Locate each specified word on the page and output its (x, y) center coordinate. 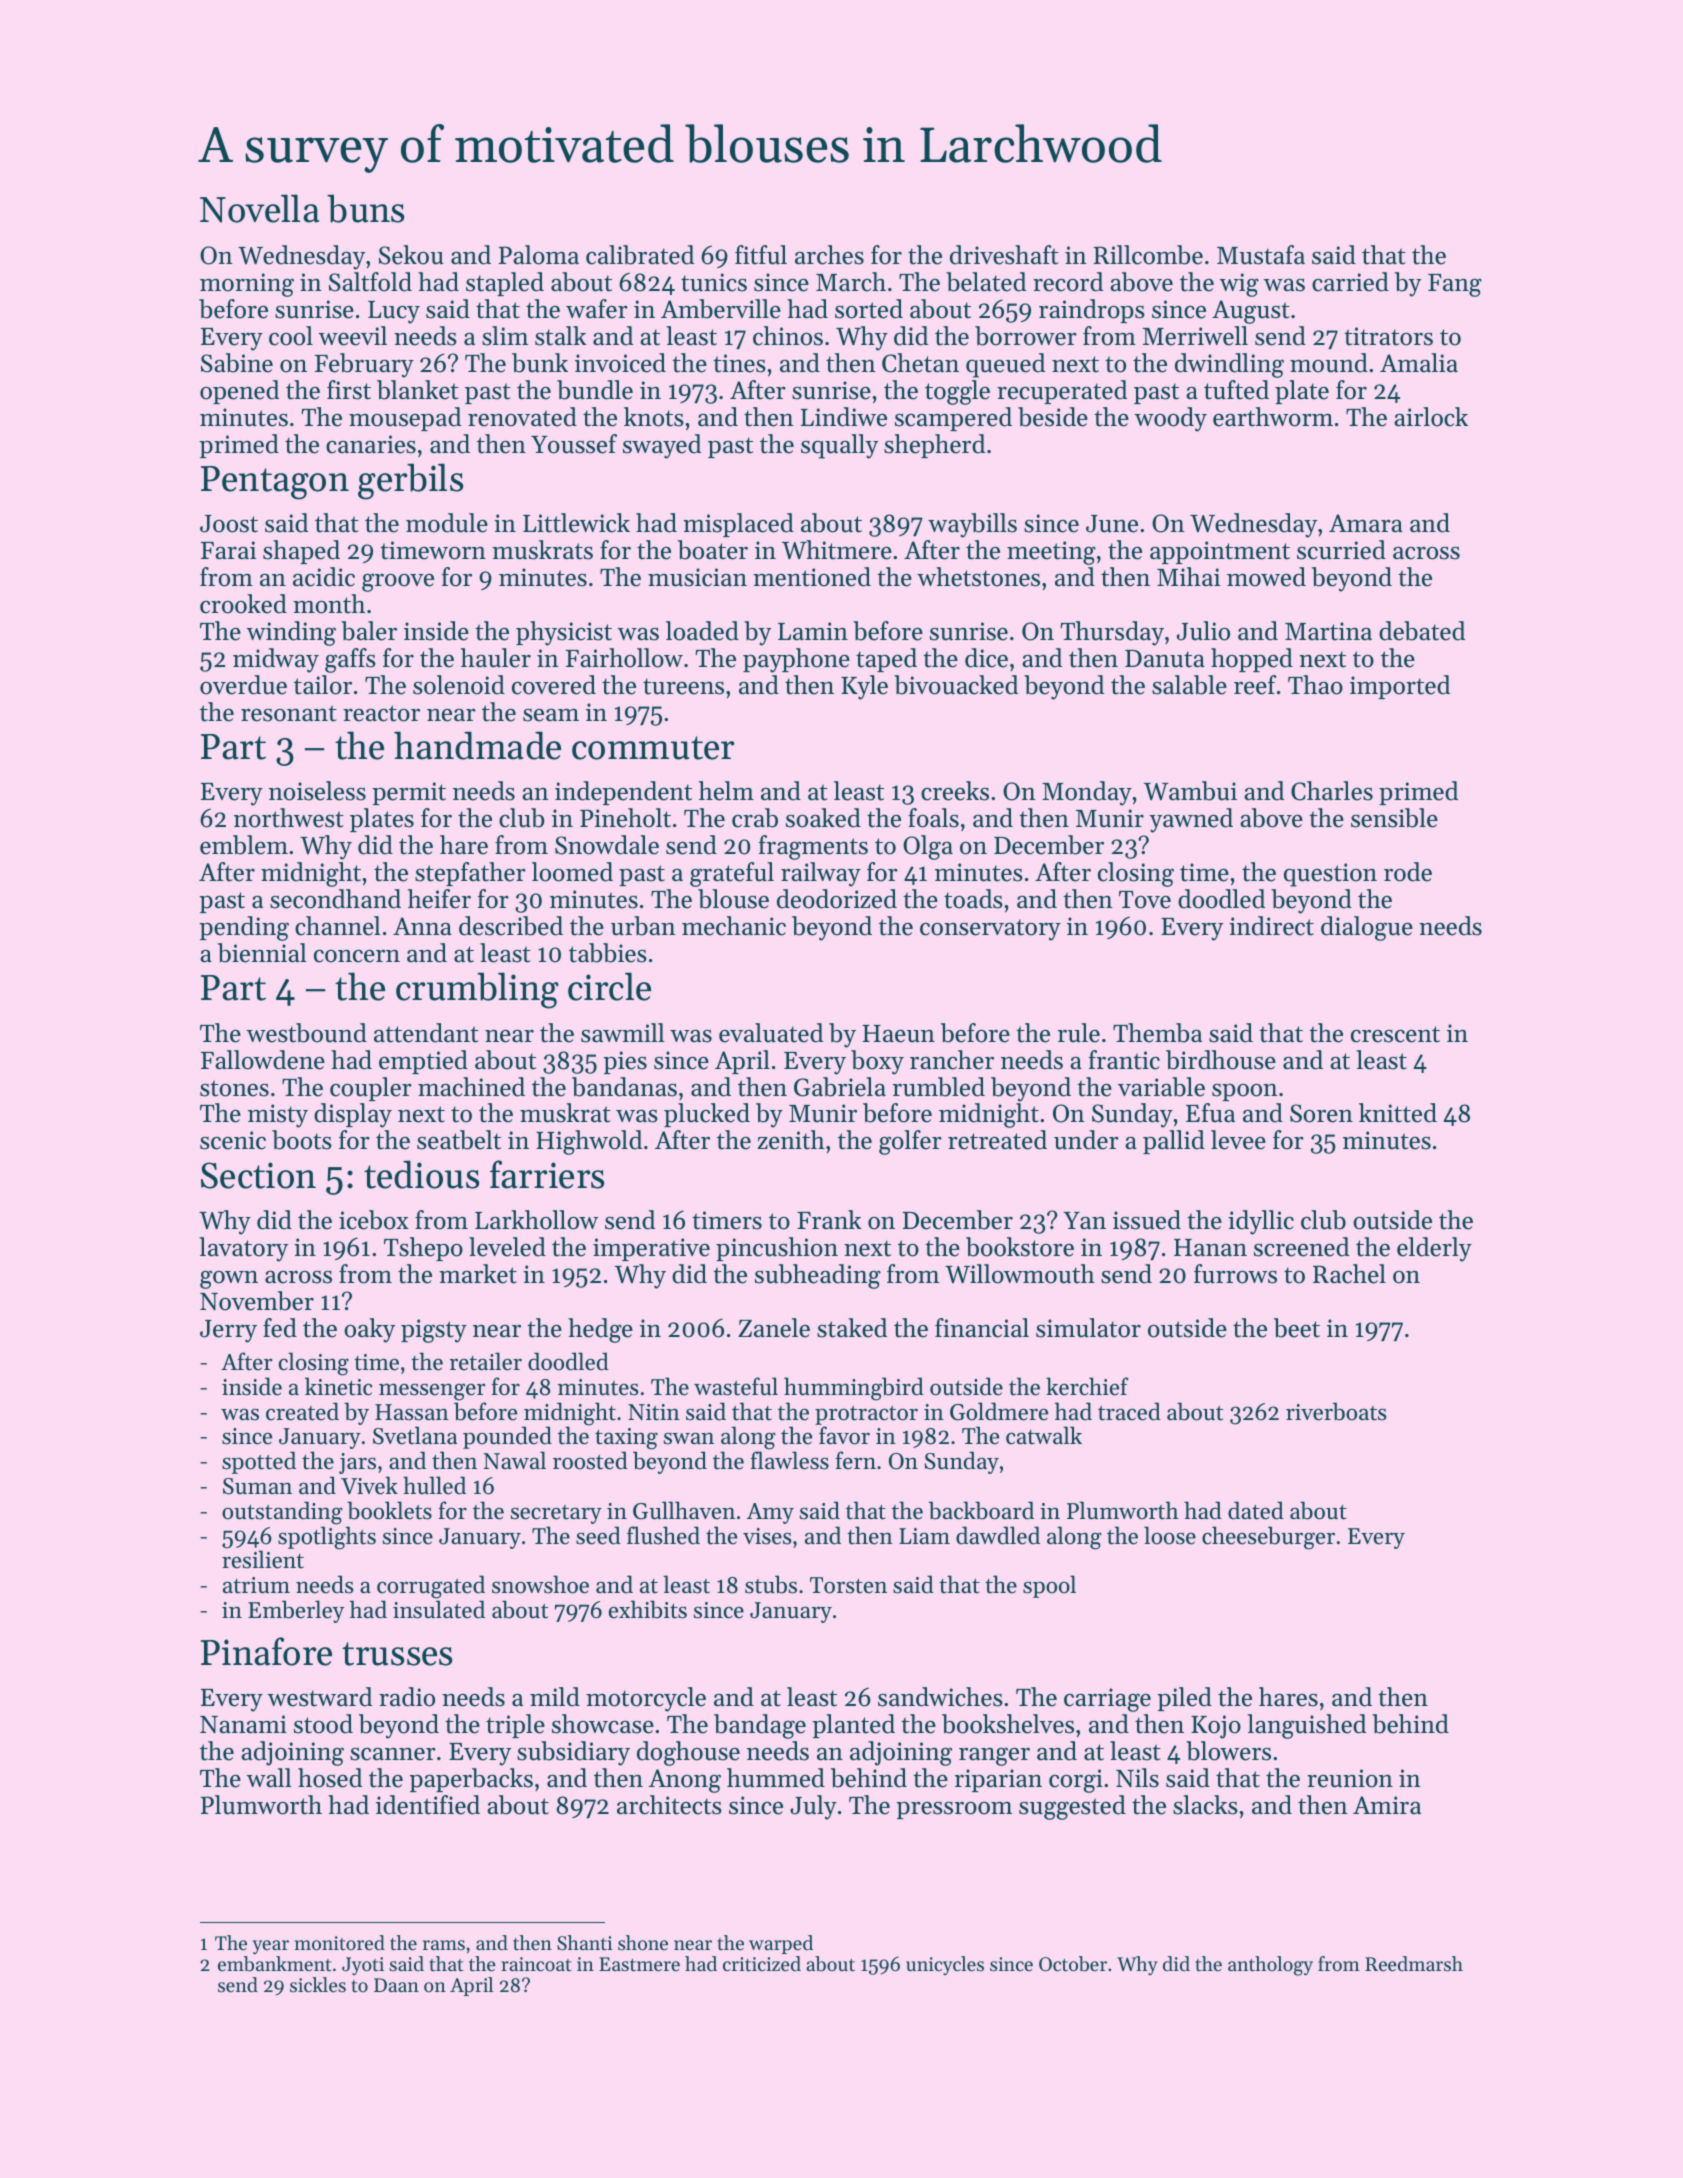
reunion (1350, 1778)
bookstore (1020, 1247)
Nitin (654, 1412)
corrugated (431, 1587)
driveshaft (1004, 255)
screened (1301, 1247)
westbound (307, 1033)
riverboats (1336, 1411)
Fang (1455, 285)
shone (643, 1943)
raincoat (536, 1964)
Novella (260, 208)
